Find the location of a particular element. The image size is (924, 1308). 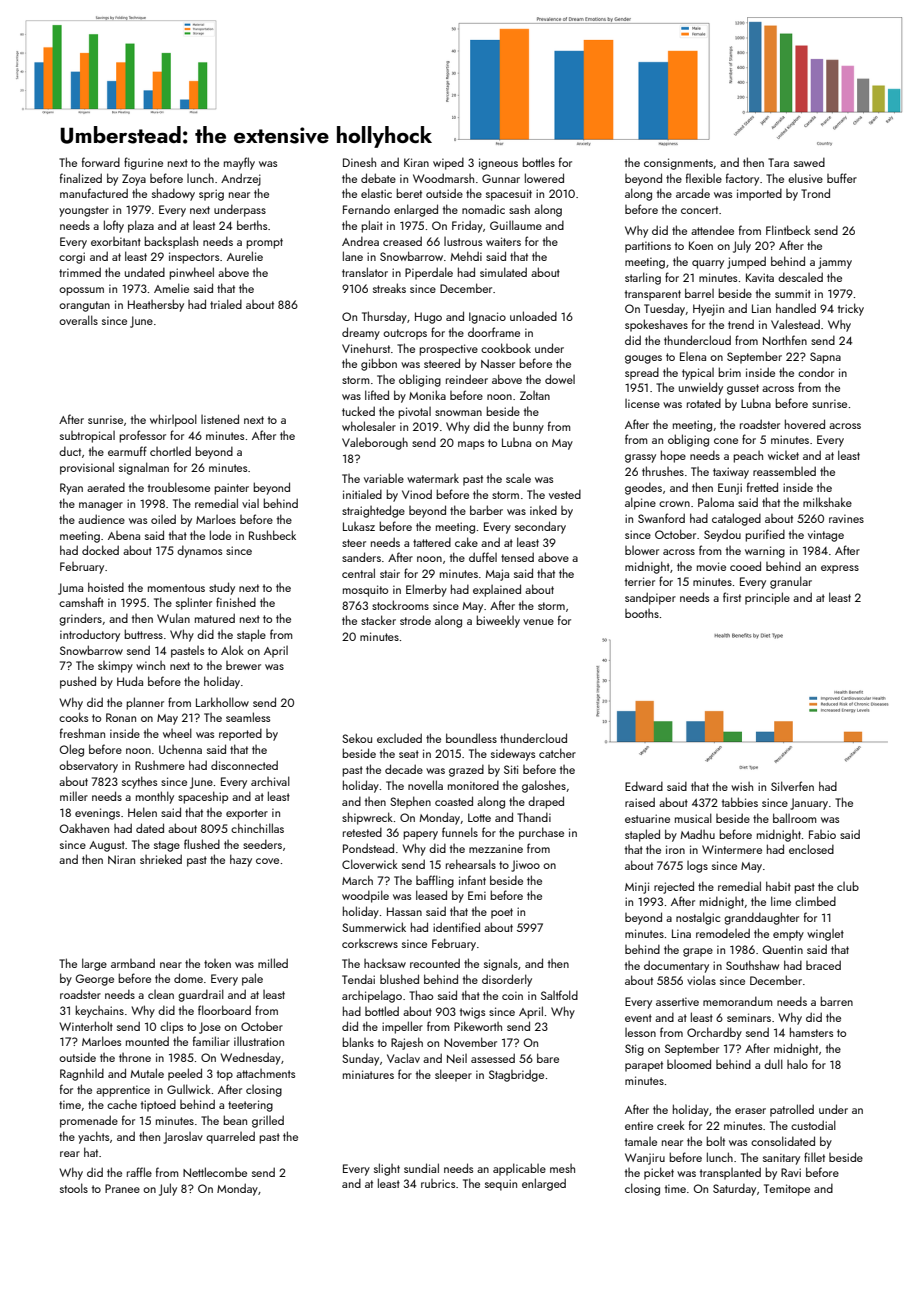

Guillaume is located at coordinates (516, 225).
